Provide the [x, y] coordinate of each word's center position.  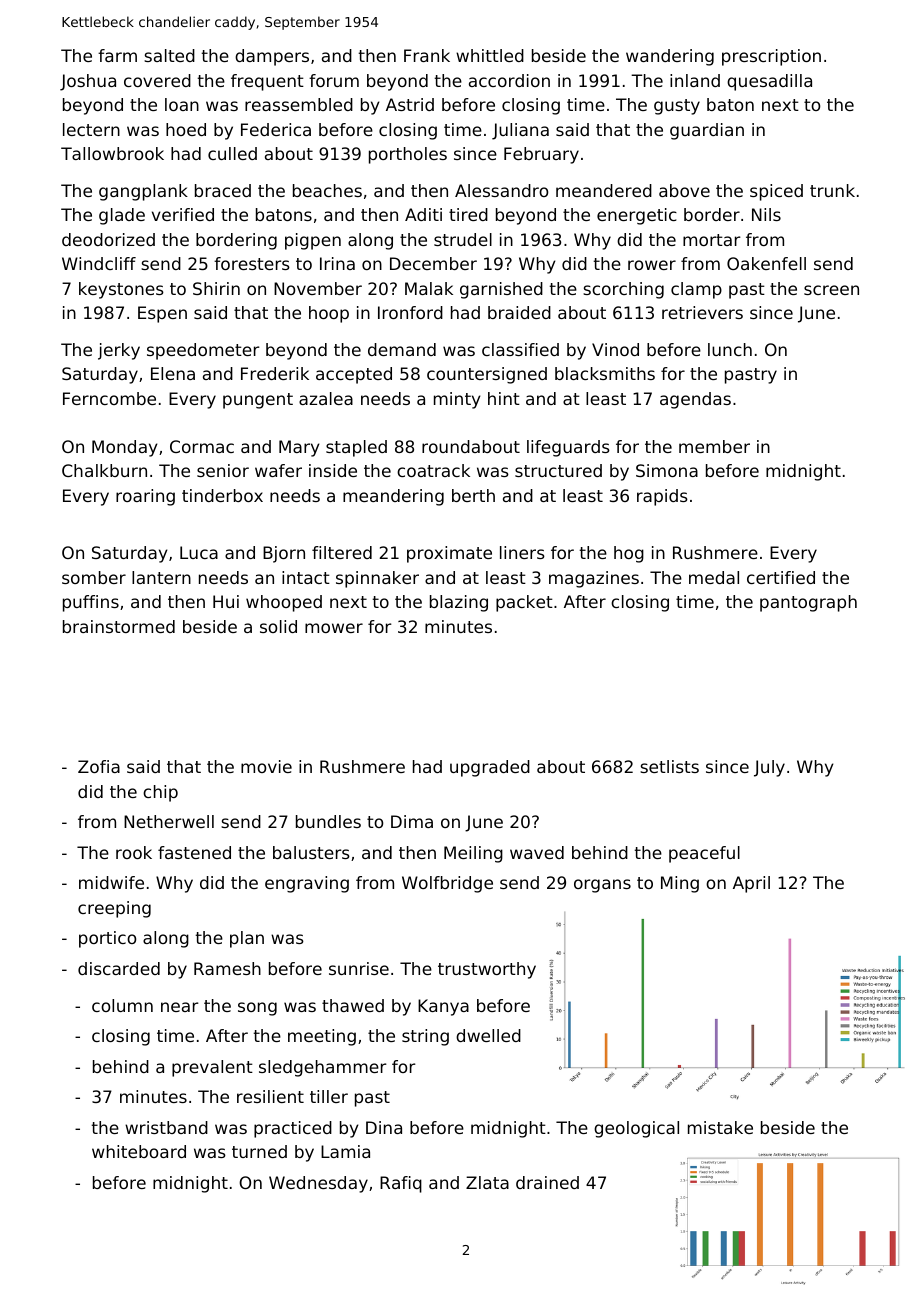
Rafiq [401, 1184]
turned [259, 1151]
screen [831, 290]
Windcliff [99, 263]
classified [520, 349]
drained [547, 1182]
